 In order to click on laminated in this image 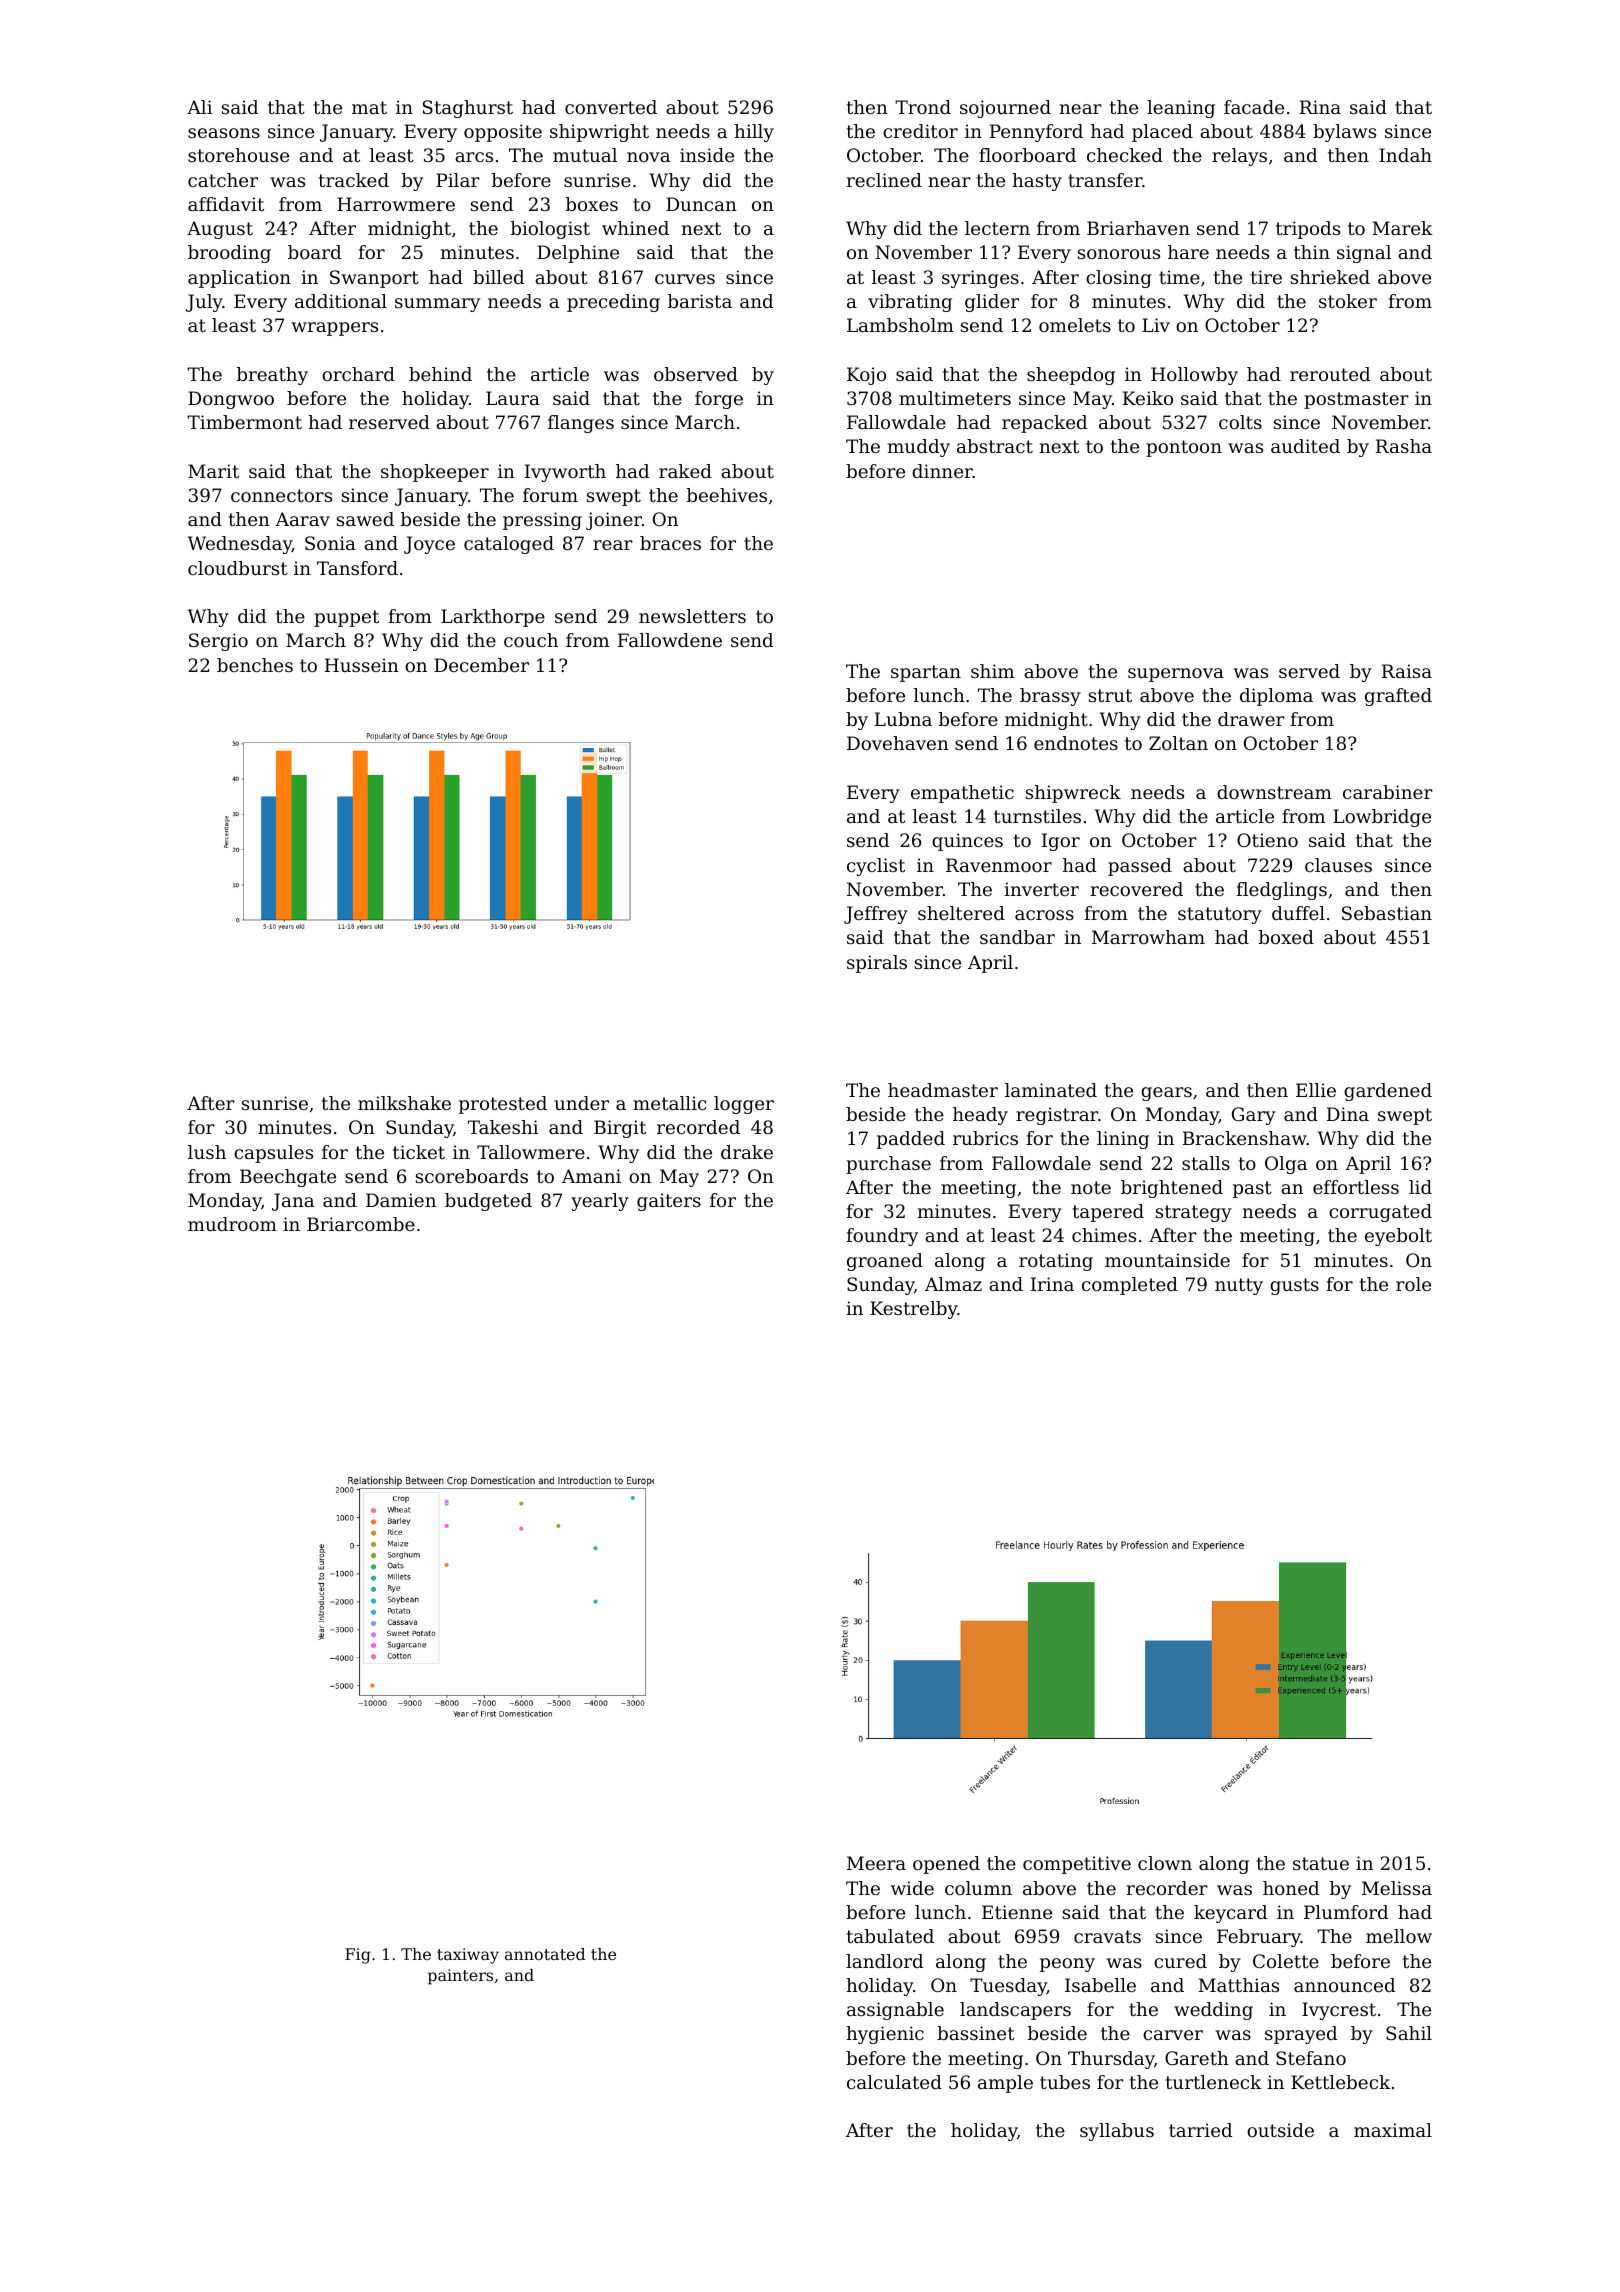, I will do `click(1051, 1090)`.
